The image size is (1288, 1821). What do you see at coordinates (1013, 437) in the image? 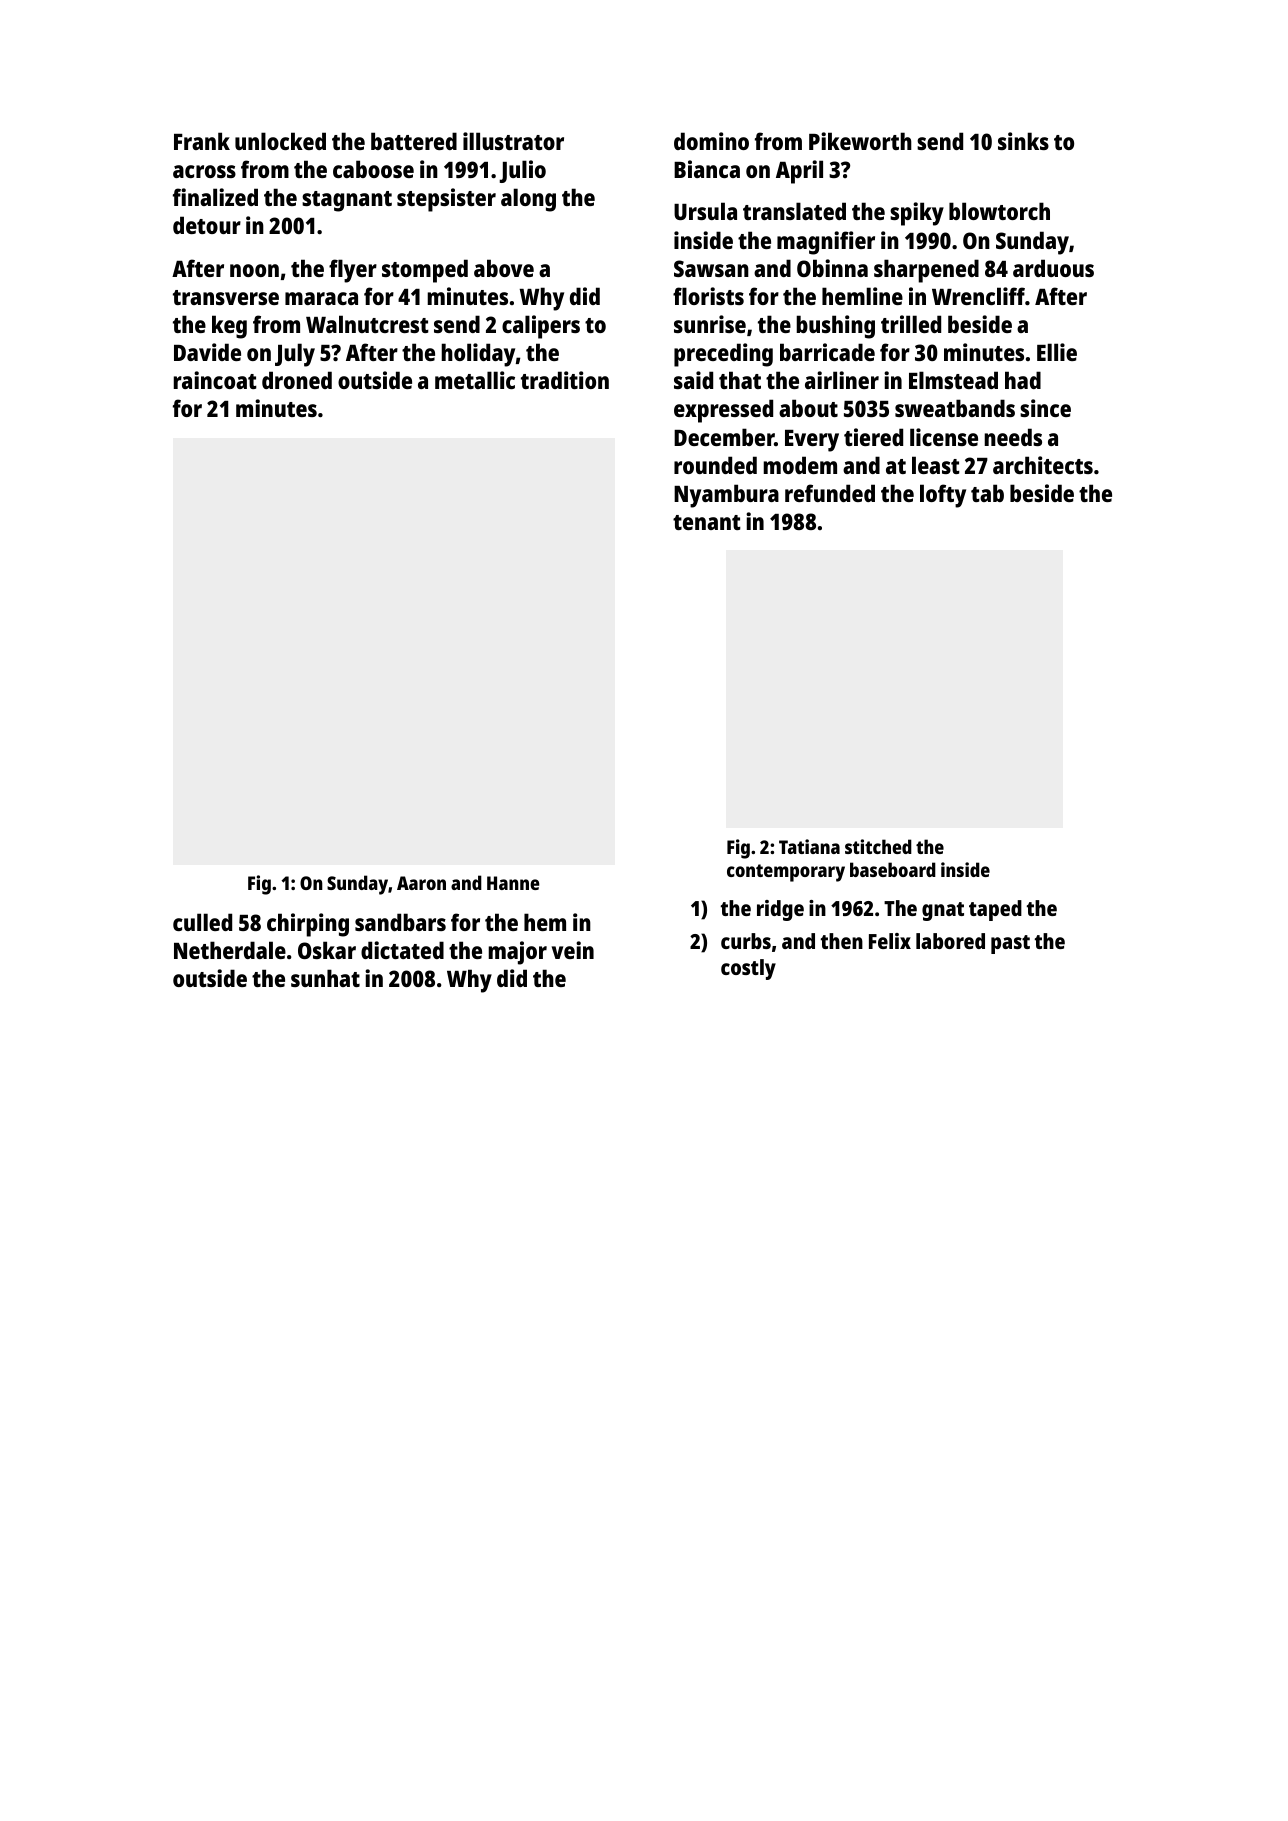
I see `needs` at bounding box center [1013, 437].
